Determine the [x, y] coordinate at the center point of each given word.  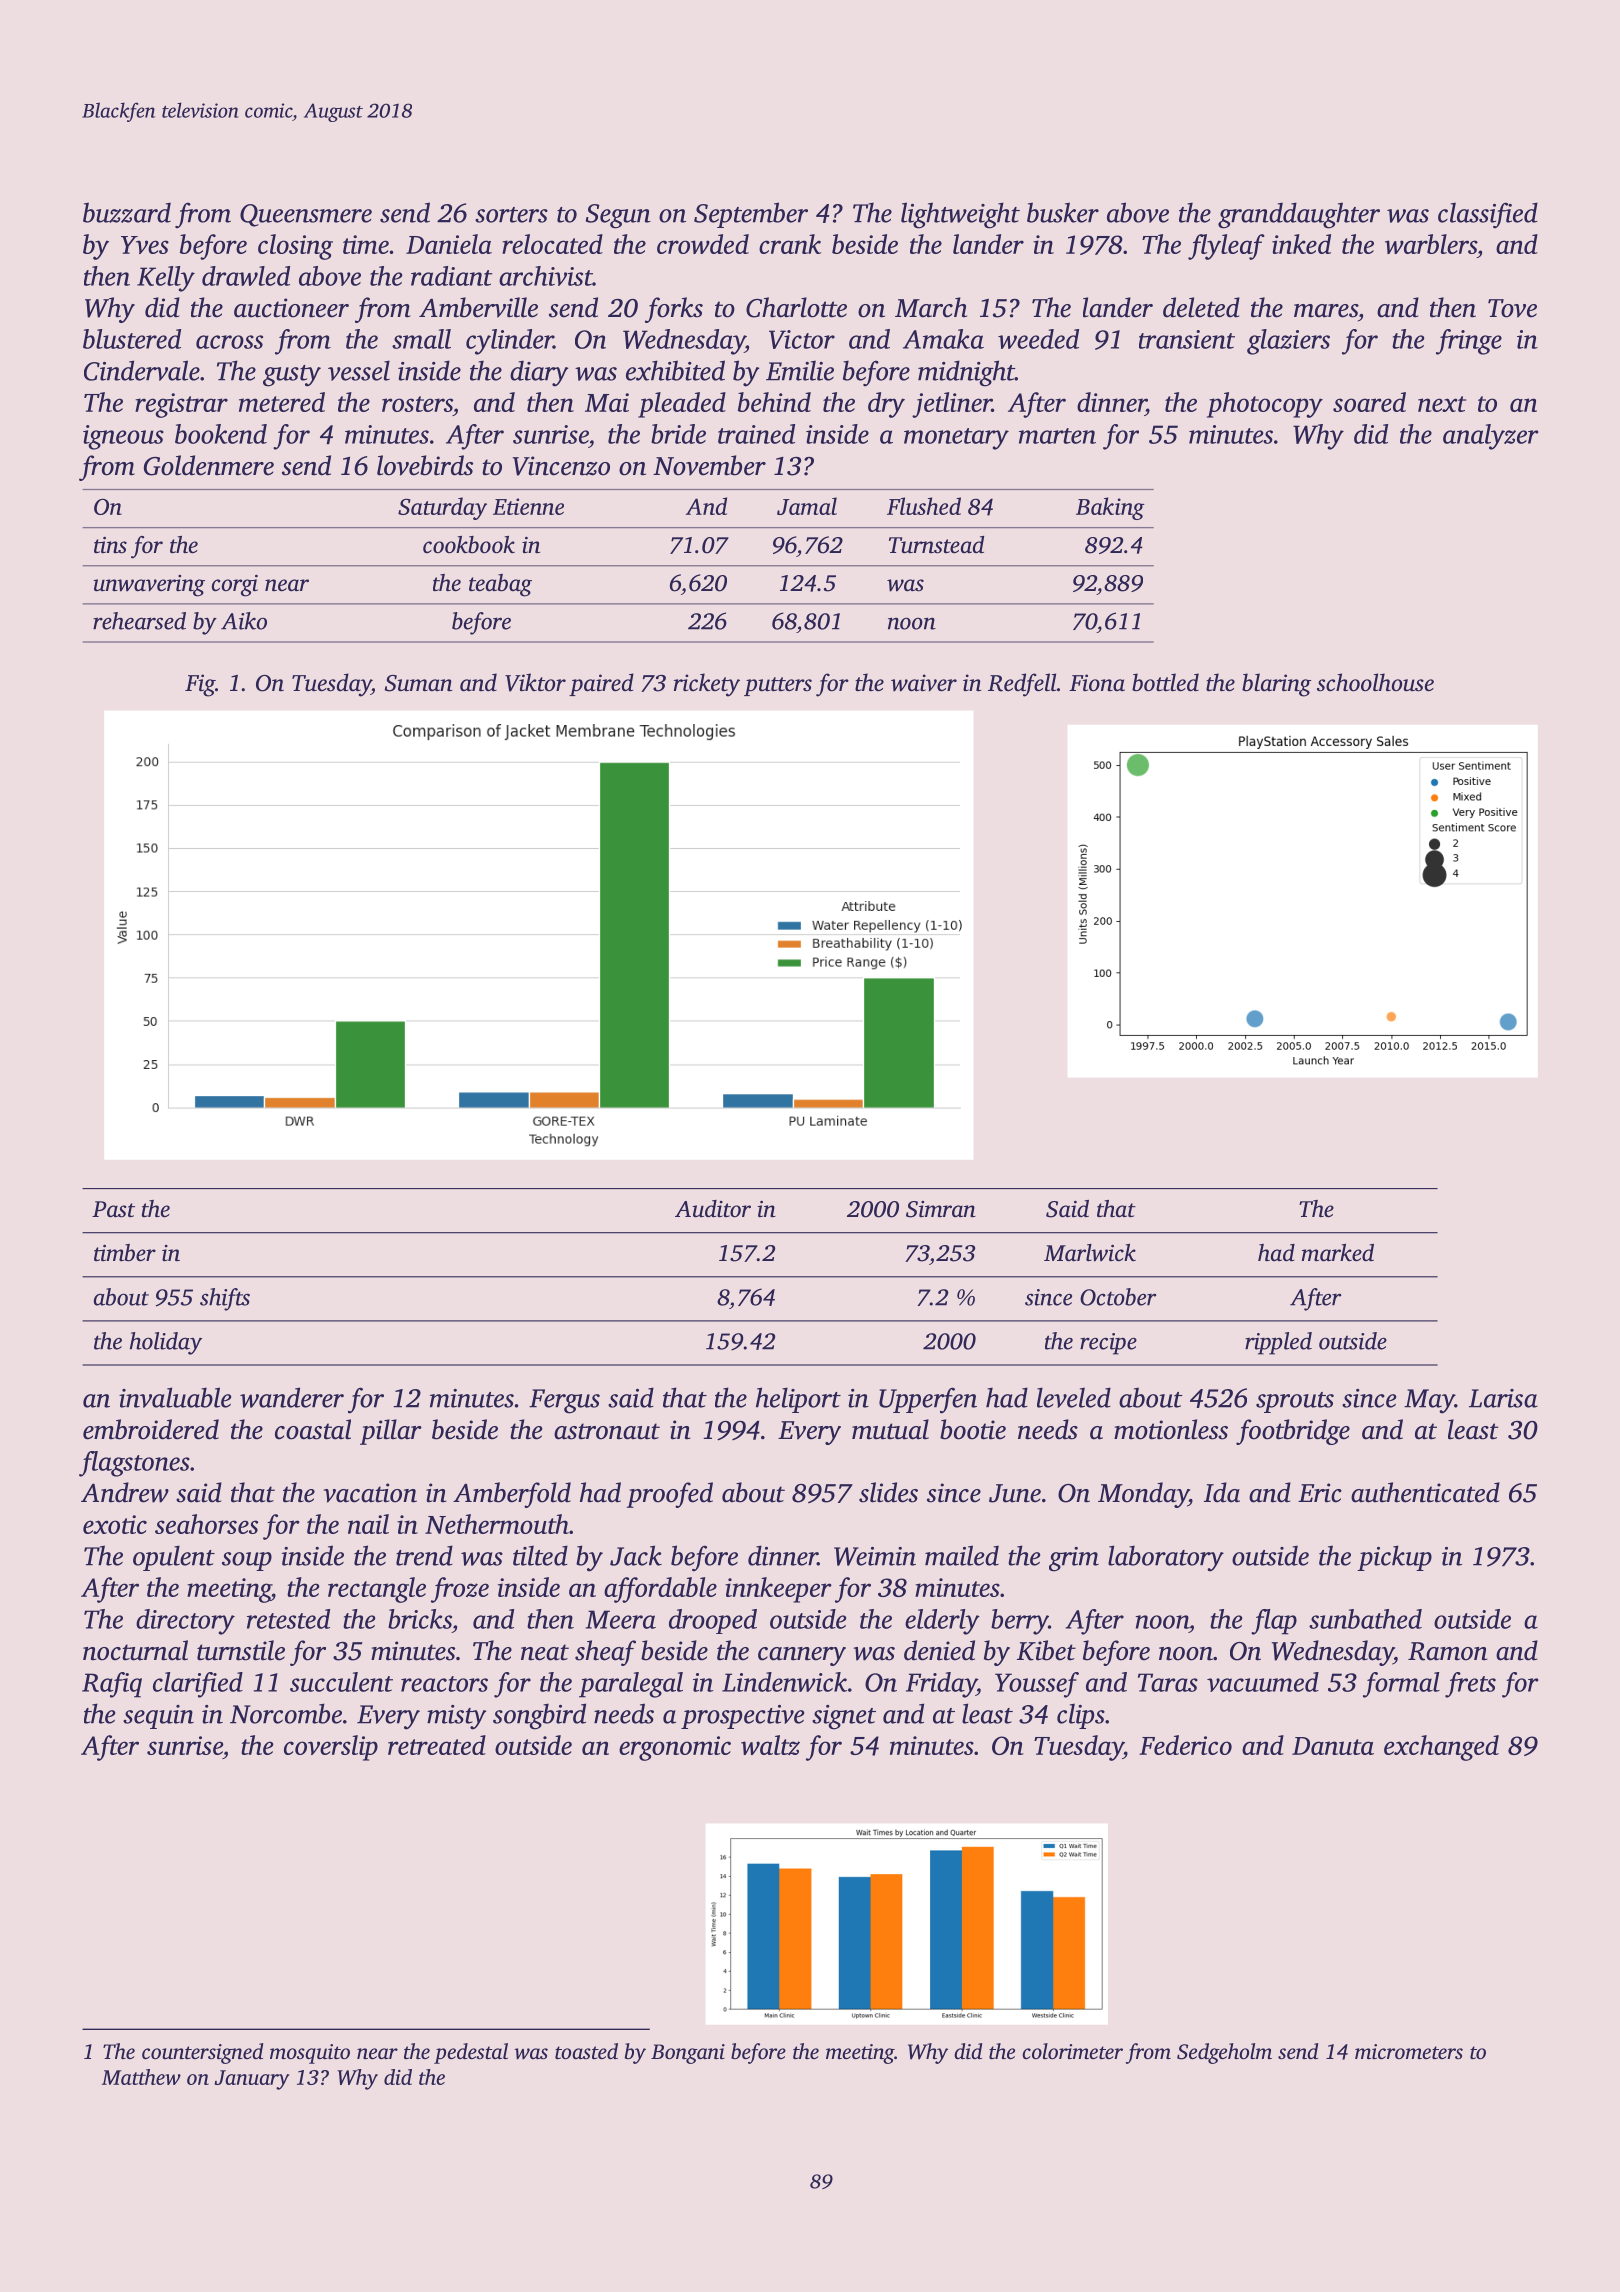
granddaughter [1299, 215]
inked [1301, 244]
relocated [552, 244]
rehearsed [139, 621]
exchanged [1441, 1748]
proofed [670, 1495]
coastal [313, 1429]
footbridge [1293, 1432]
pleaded [682, 405]
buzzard [127, 212]
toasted [586, 2051]
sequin [158, 1717]
